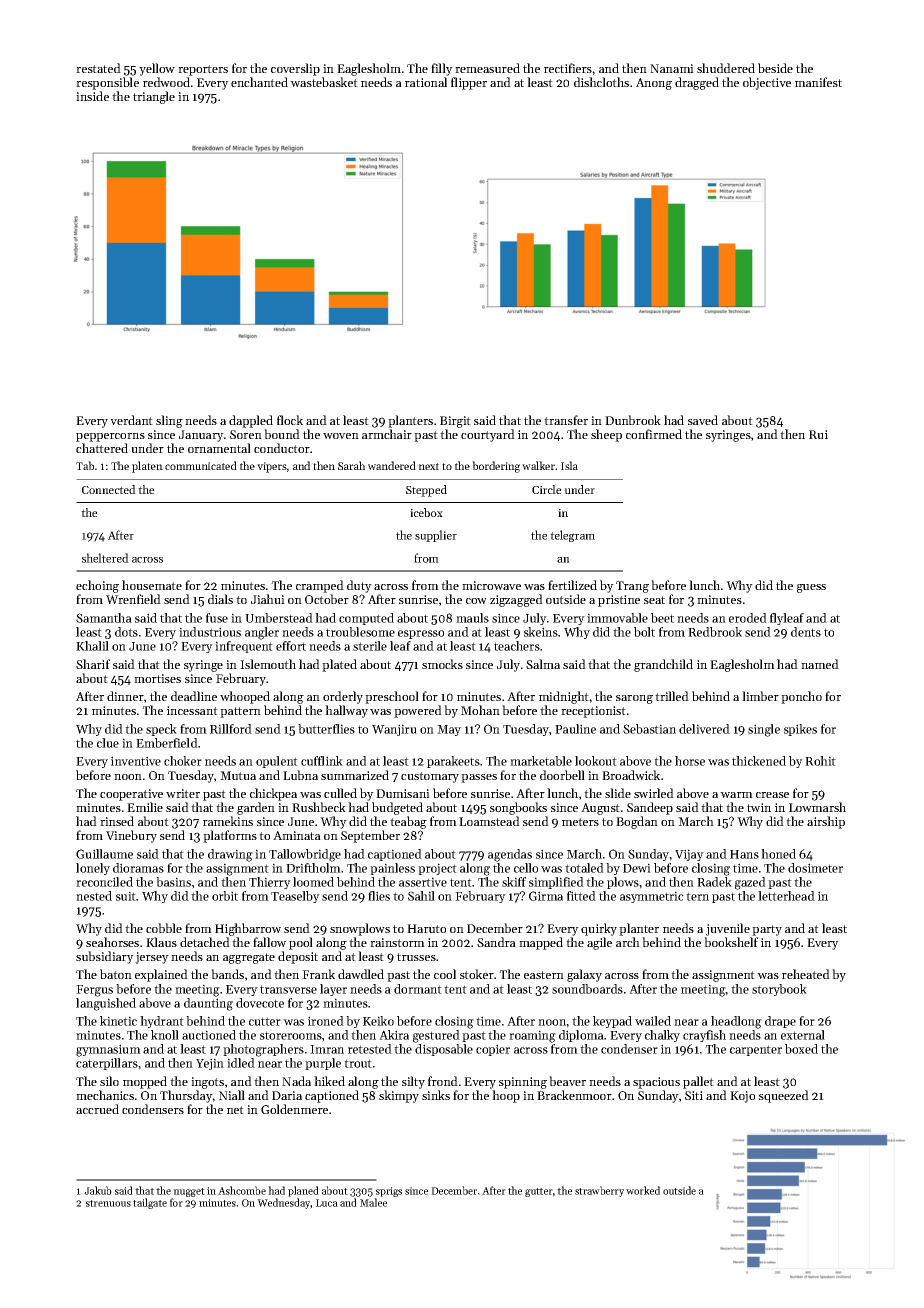 Image resolution: width=924 pixels, height=1308 pixels. I want to click on squeezed, so click(784, 1096).
